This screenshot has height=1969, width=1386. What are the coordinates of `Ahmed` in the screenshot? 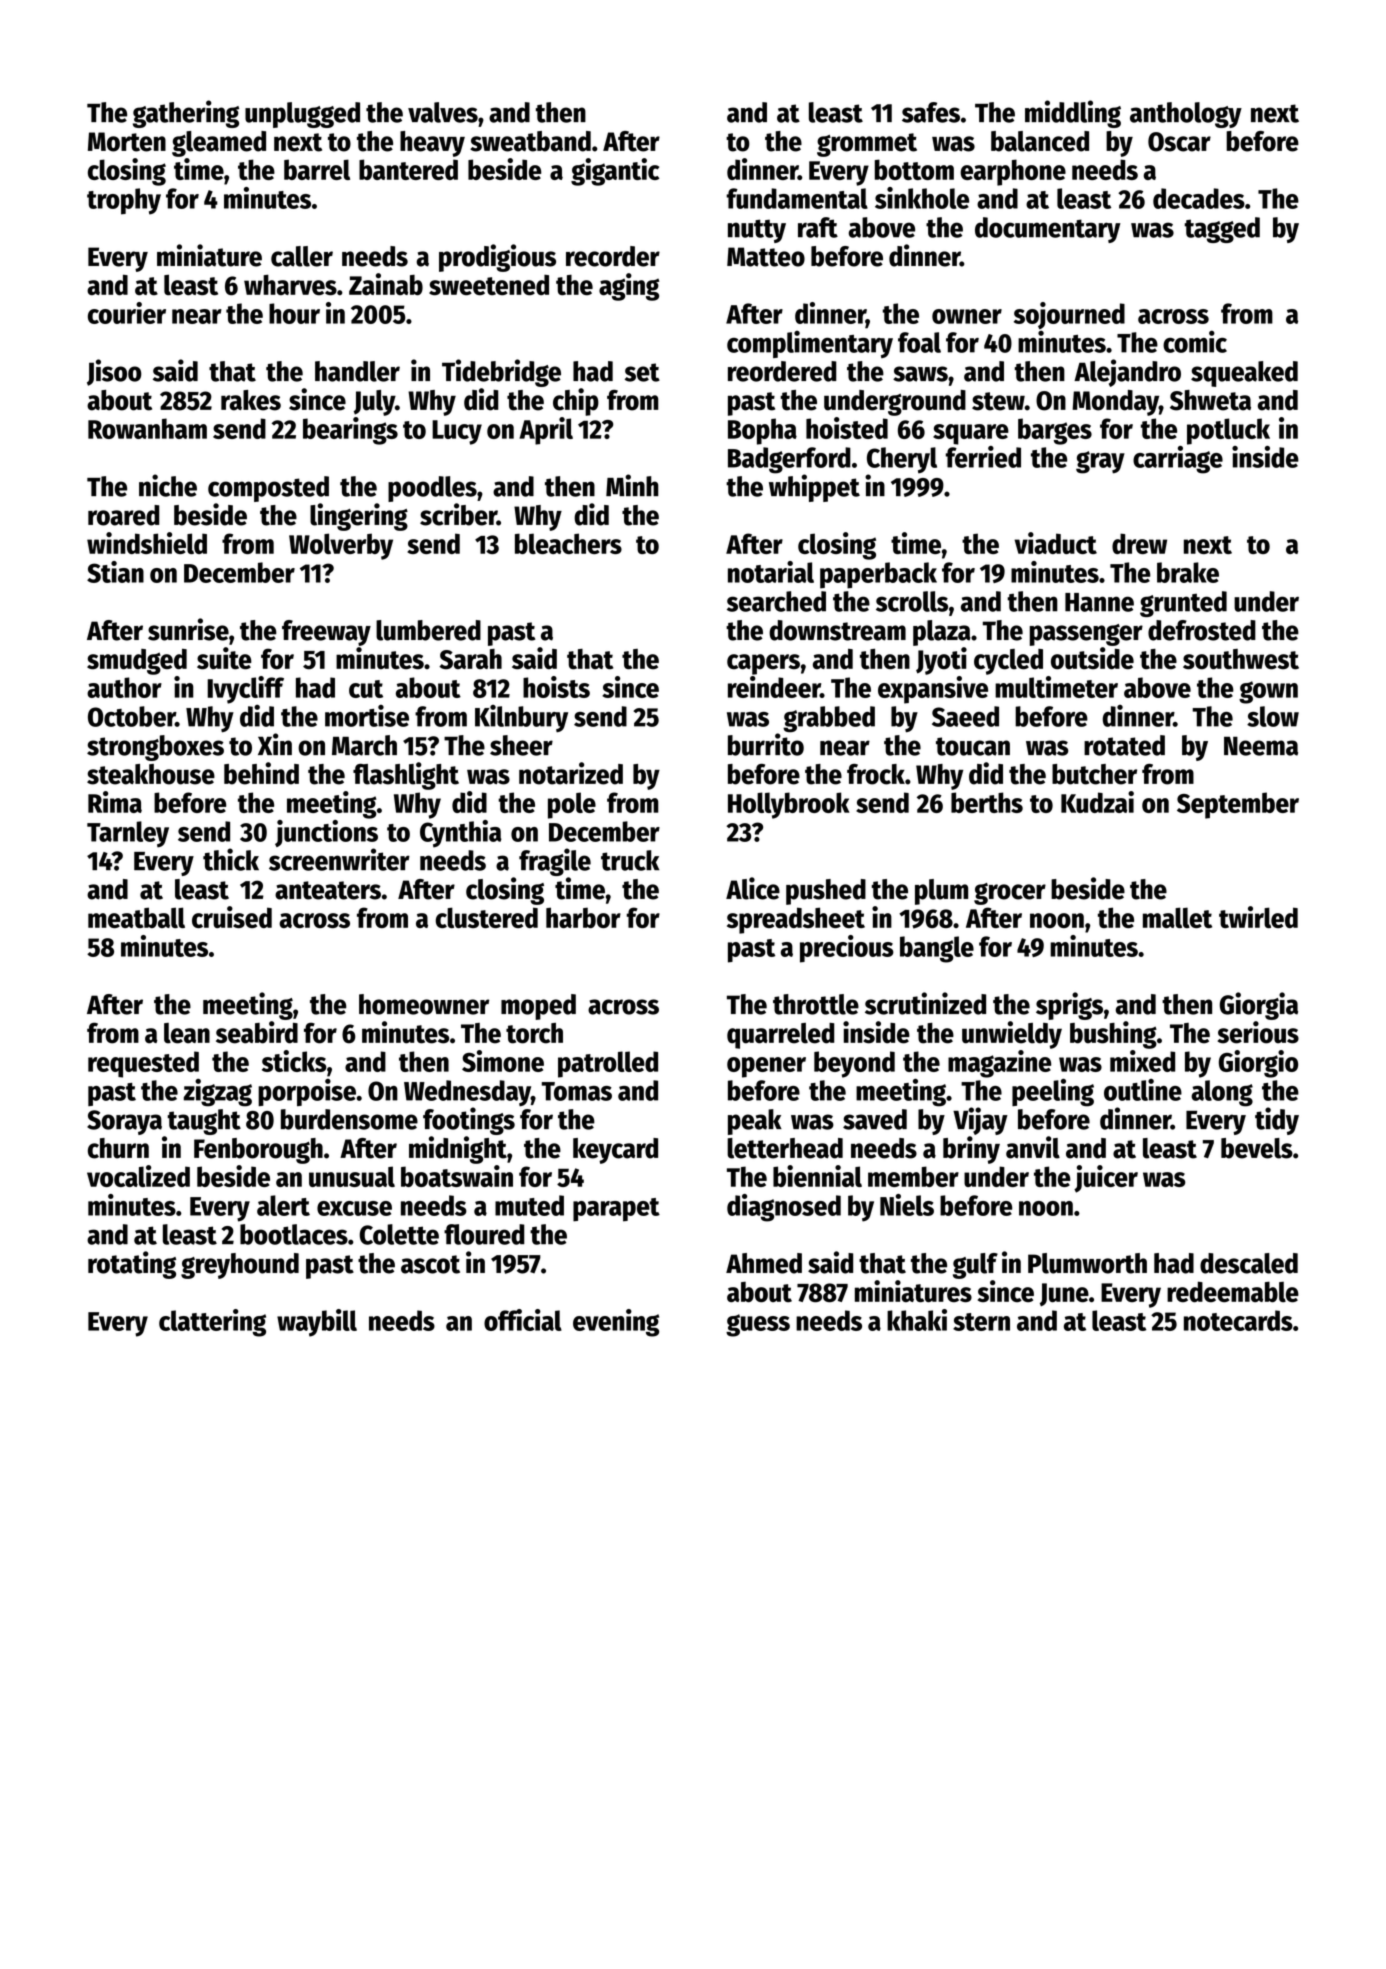 It's located at (764, 1263).
